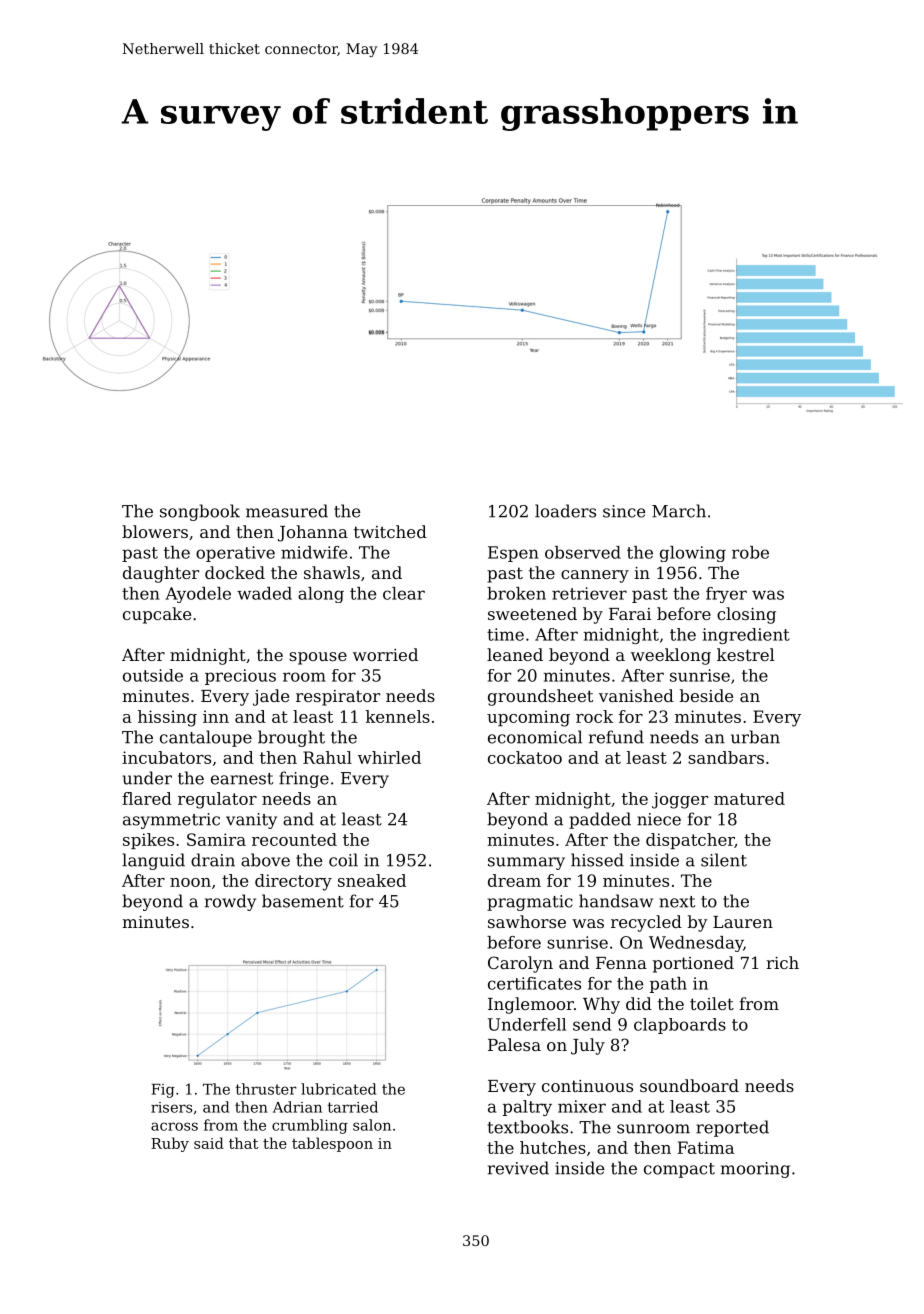  Describe the element at coordinates (671, 656) in the page. I see `weeklong` at that location.
